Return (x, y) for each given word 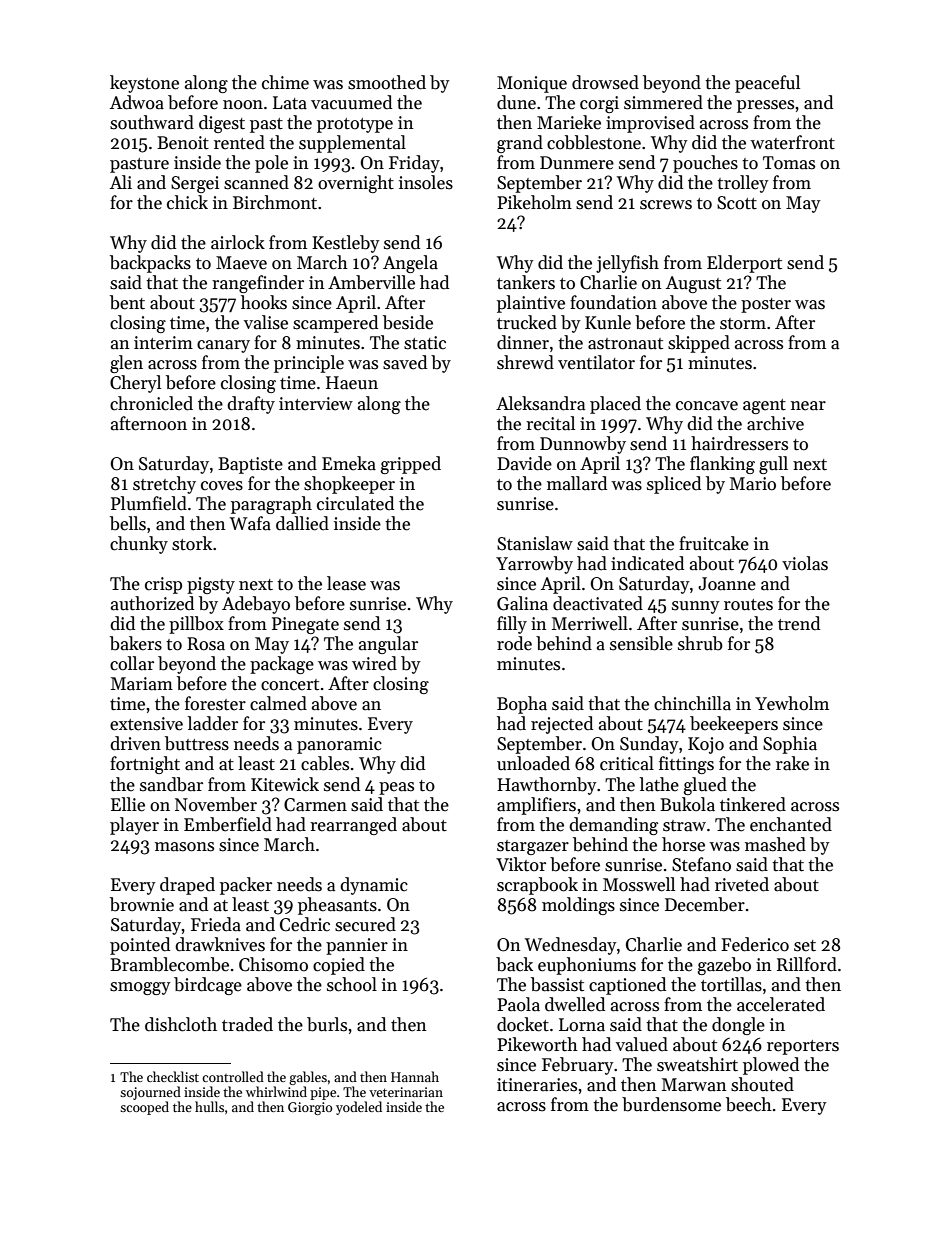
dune (516, 102)
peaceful (767, 84)
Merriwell (590, 623)
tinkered (753, 804)
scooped (144, 1108)
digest (222, 124)
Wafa (250, 523)
